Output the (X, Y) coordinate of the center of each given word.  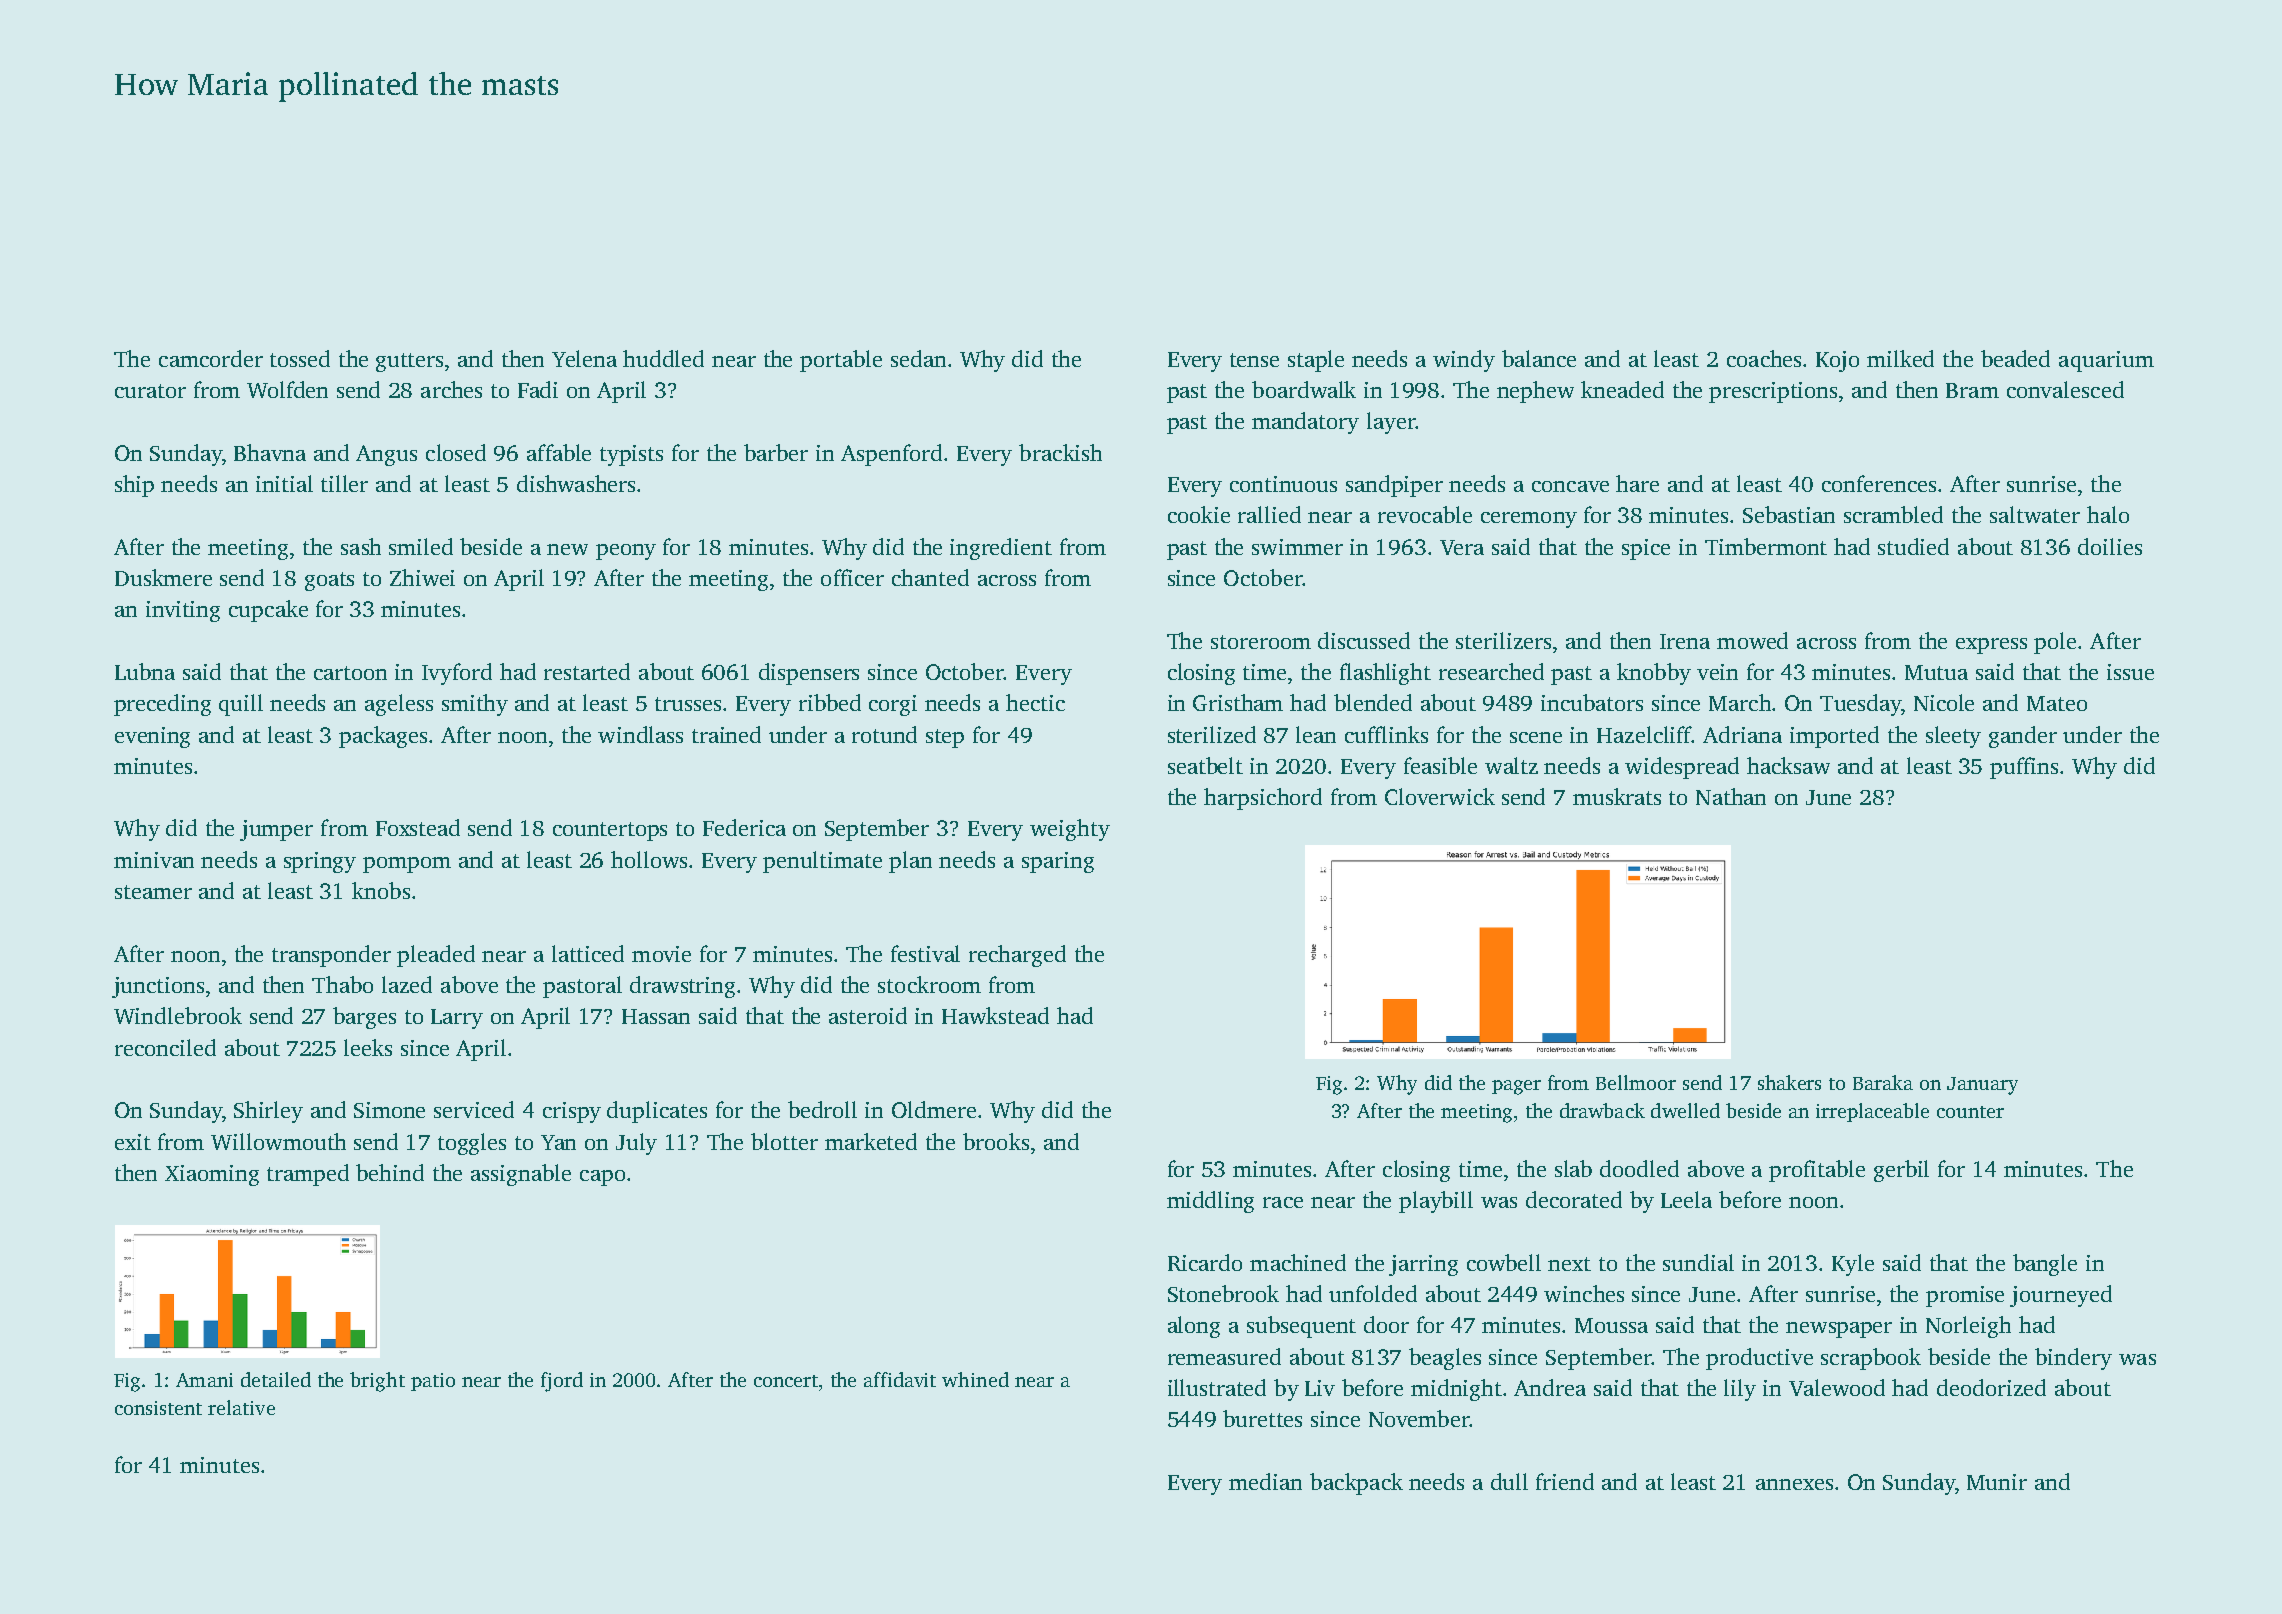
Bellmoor (1636, 1082)
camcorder (211, 358)
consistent (158, 1408)
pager (1516, 1087)
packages (383, 737)
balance (1539, 358)
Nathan (1731, 796)
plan (910, 862)
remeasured (1224, 1356)
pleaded (436, 956)
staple (1316, 361)
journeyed (2061, 1296)
